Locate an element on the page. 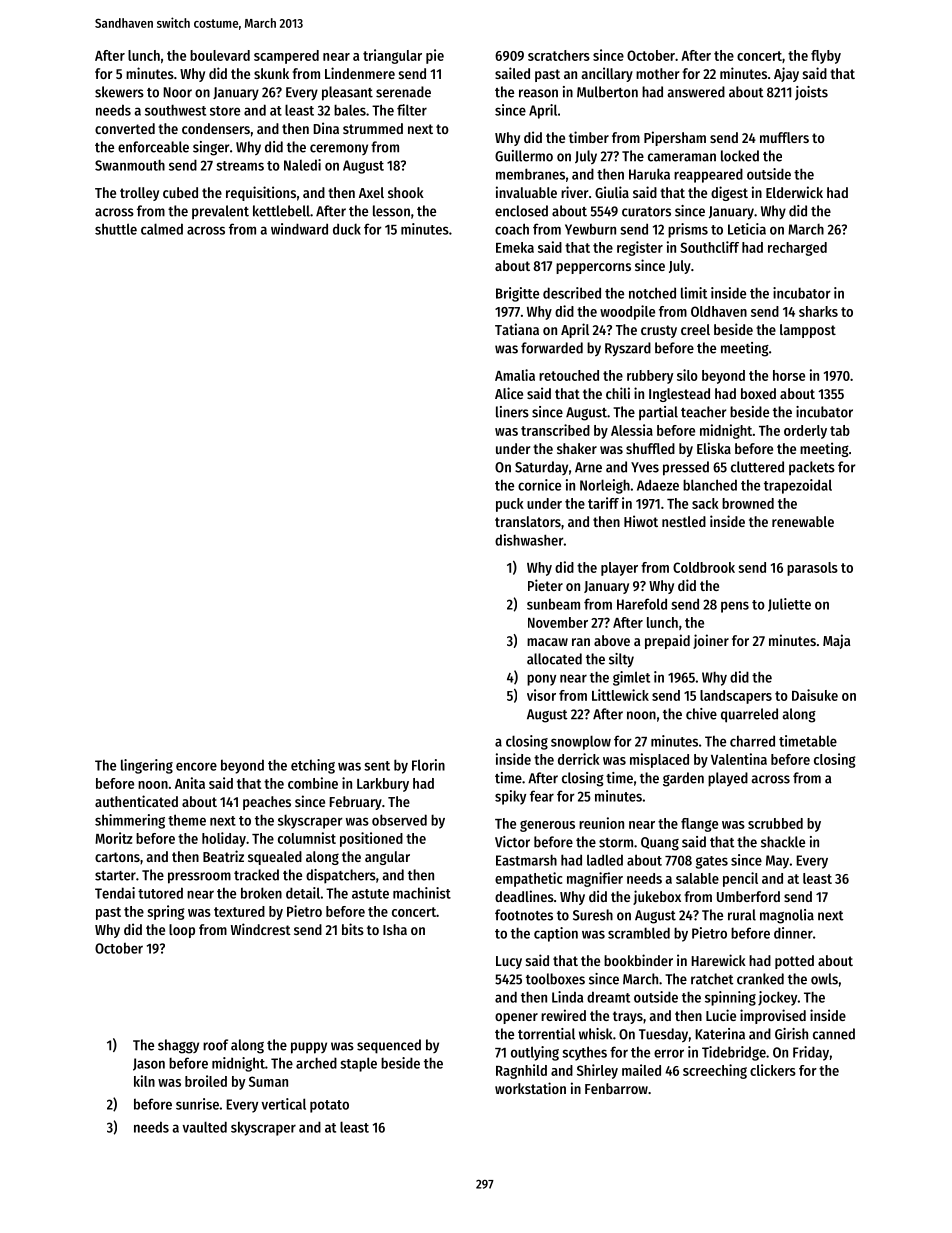  Pieter is located at coordinates (545, 585).
